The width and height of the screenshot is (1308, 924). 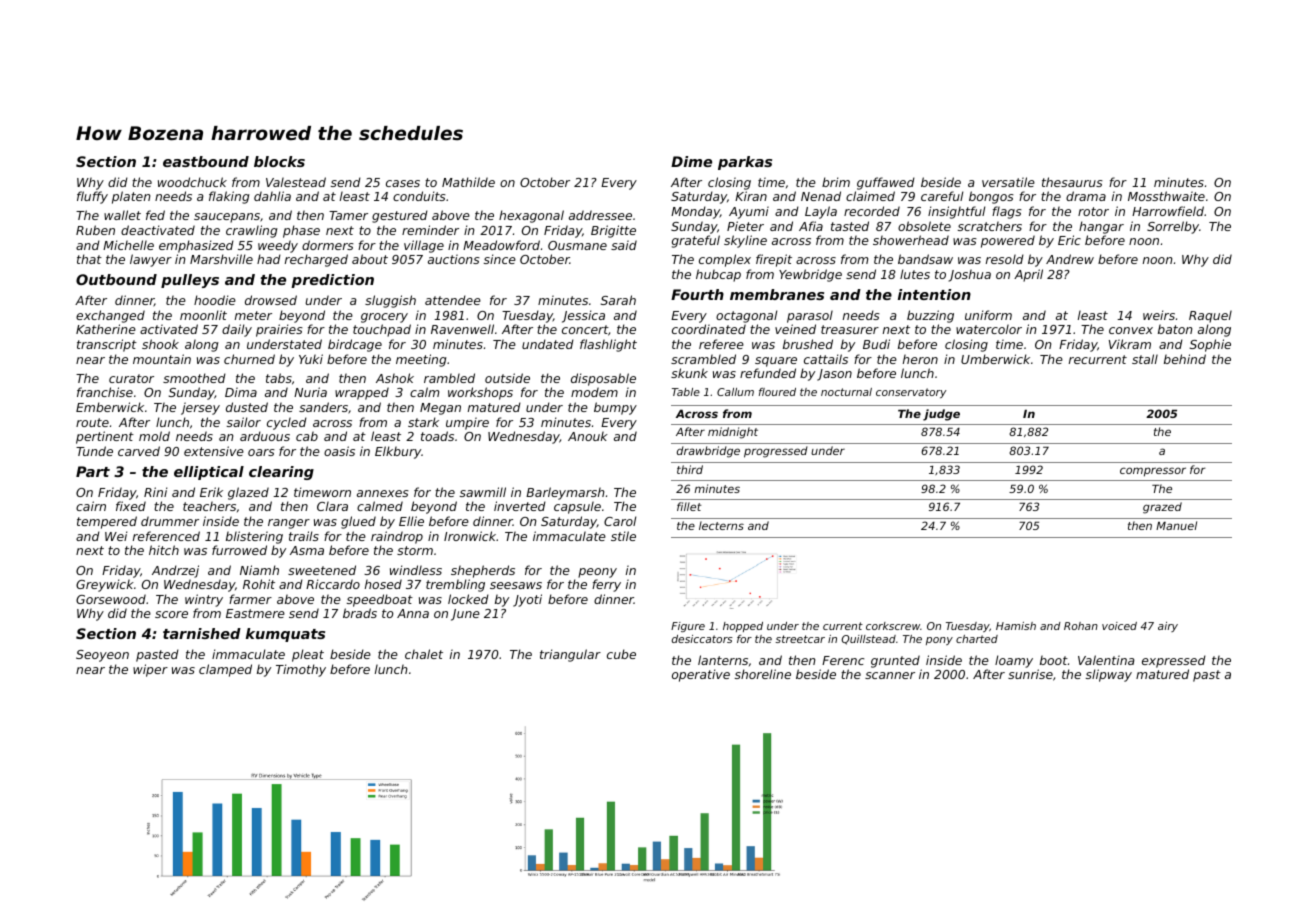 What do you see at coordinates (1016, 626) in the screenshot?
I see `Hamish` at bounding box center [1016, 626].
